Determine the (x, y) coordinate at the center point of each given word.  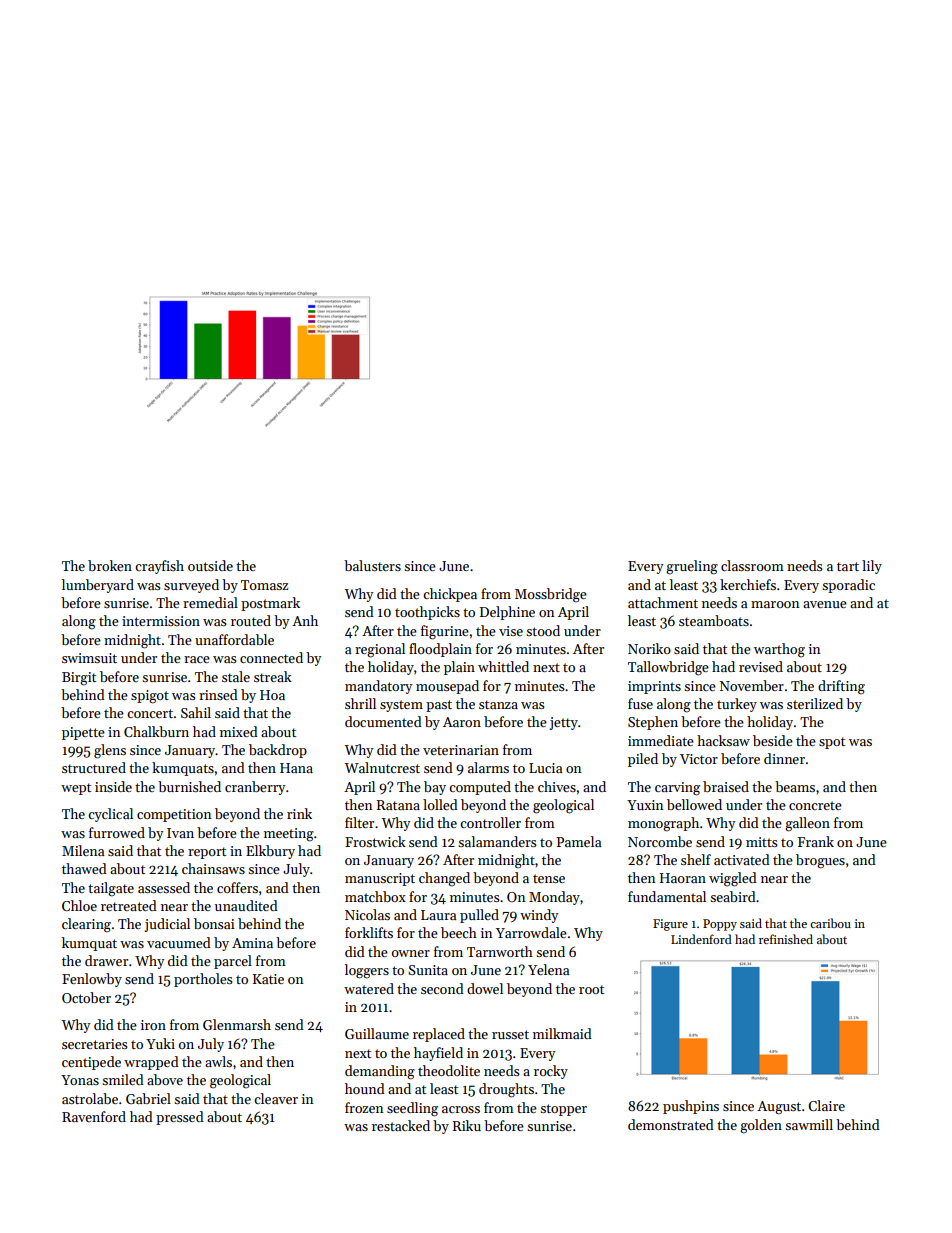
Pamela (579, 841)
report (207, 853)
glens (110, 751)
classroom (752, 565)
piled (643, 760)
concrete (815, 805)
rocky (551, 1072)
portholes (203, 980)
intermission (161, 621)
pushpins (691, 1107)
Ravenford (94, 1116)
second (442, 988)
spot (832, 743)
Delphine (507, 613)
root (591, 989)
